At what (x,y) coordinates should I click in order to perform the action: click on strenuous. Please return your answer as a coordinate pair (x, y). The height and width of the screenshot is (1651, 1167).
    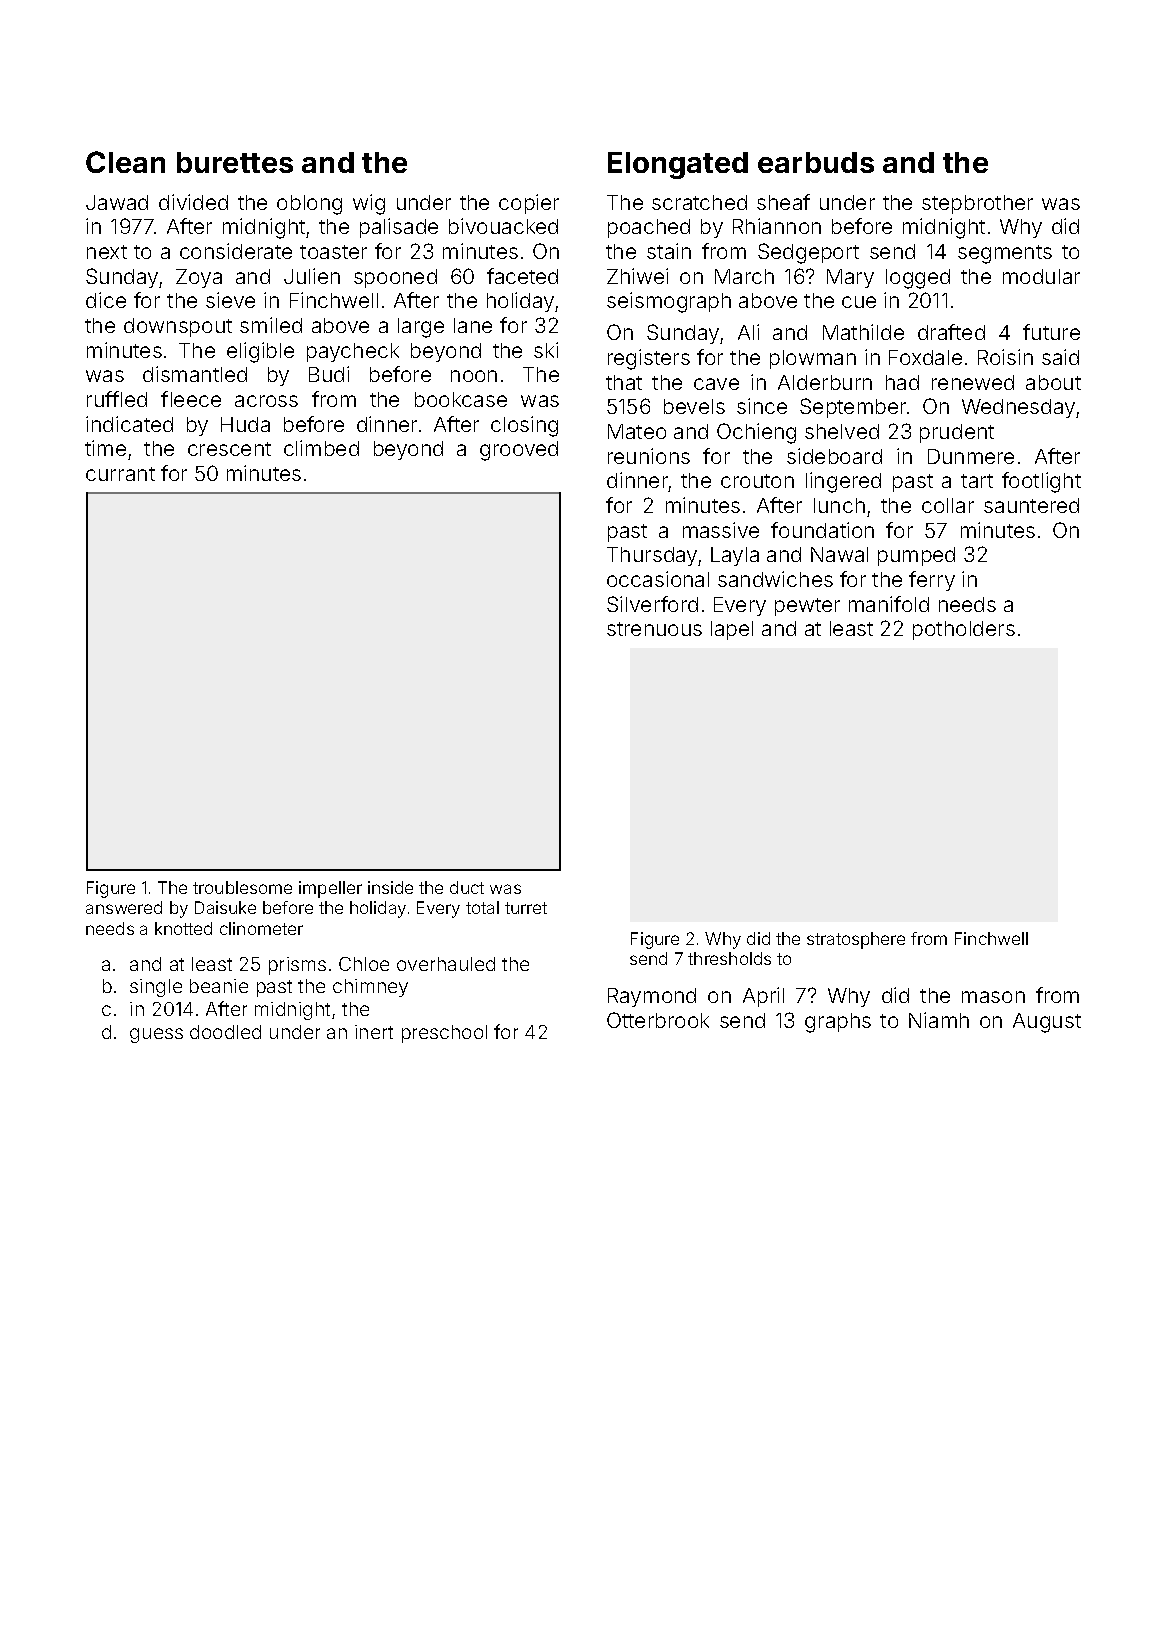
    Looking at the image, I should click on (654, 629).
